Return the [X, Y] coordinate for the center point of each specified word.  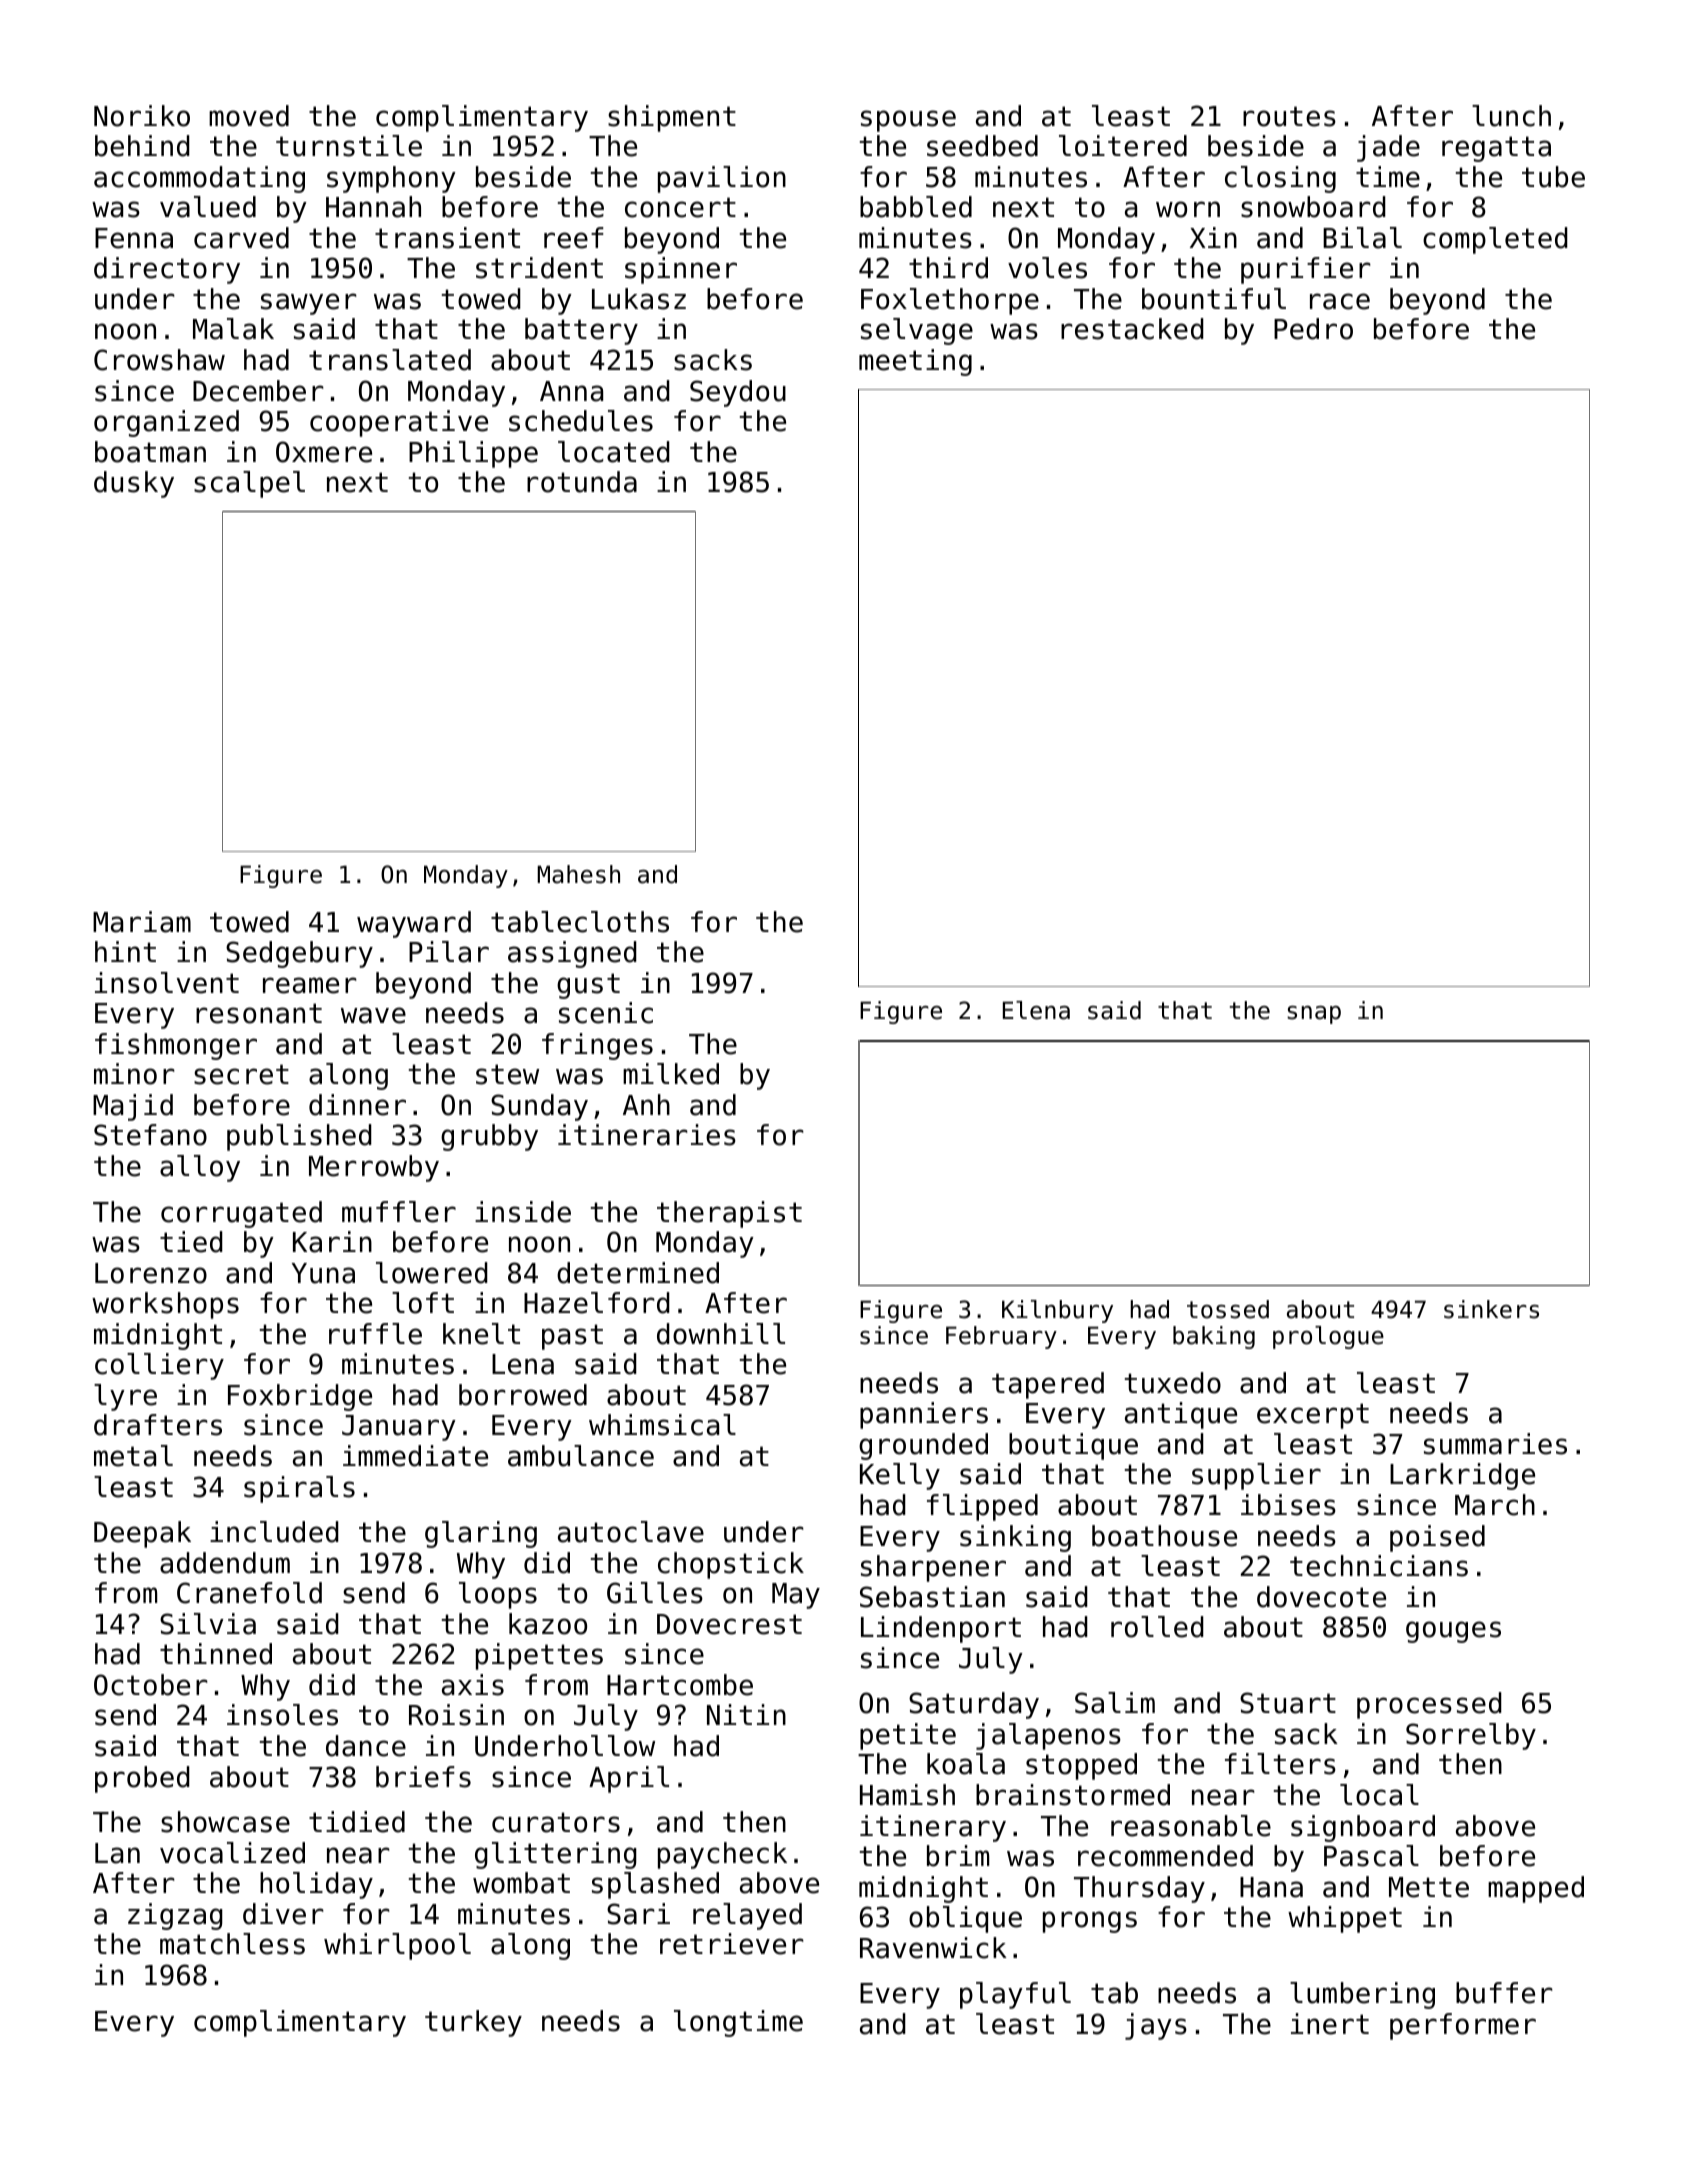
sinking [1015, 1538]
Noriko [142, 116]
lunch [1511, 116]
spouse [908, 121]
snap [1314, 1015]
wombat [521, 1883]
